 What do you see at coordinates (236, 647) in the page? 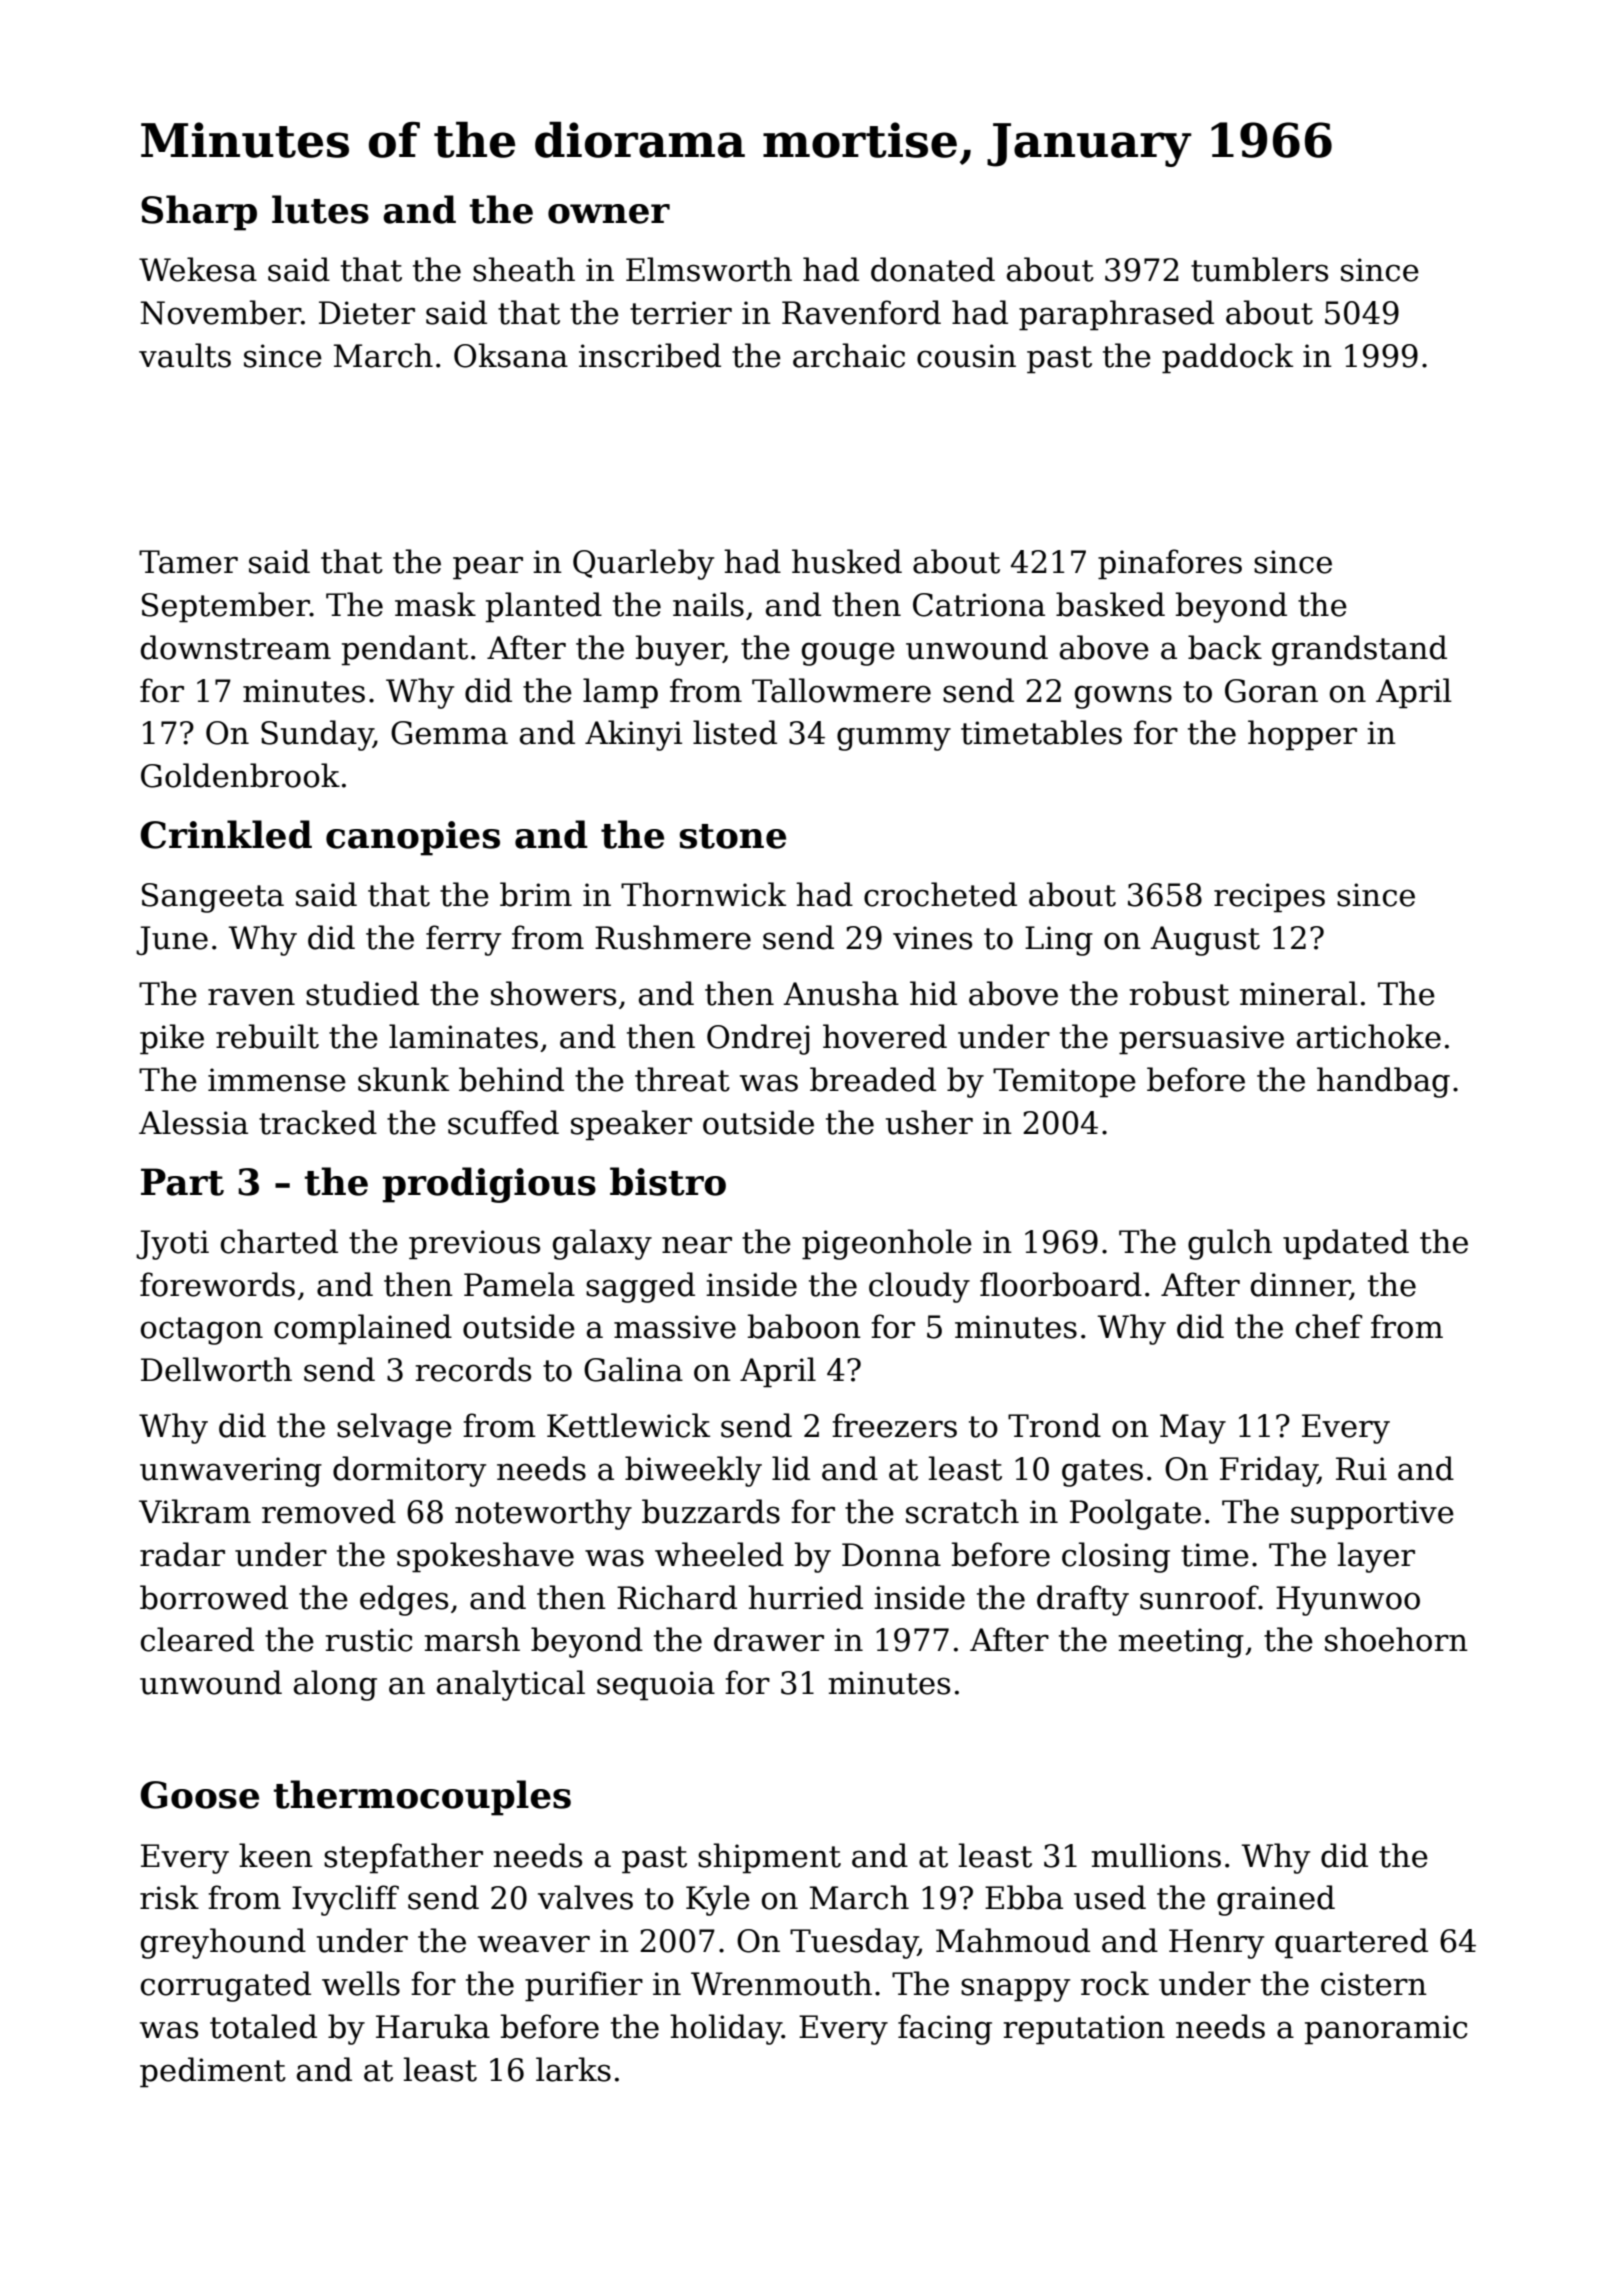
I see `downstream` at bounding box center [236, 647].
